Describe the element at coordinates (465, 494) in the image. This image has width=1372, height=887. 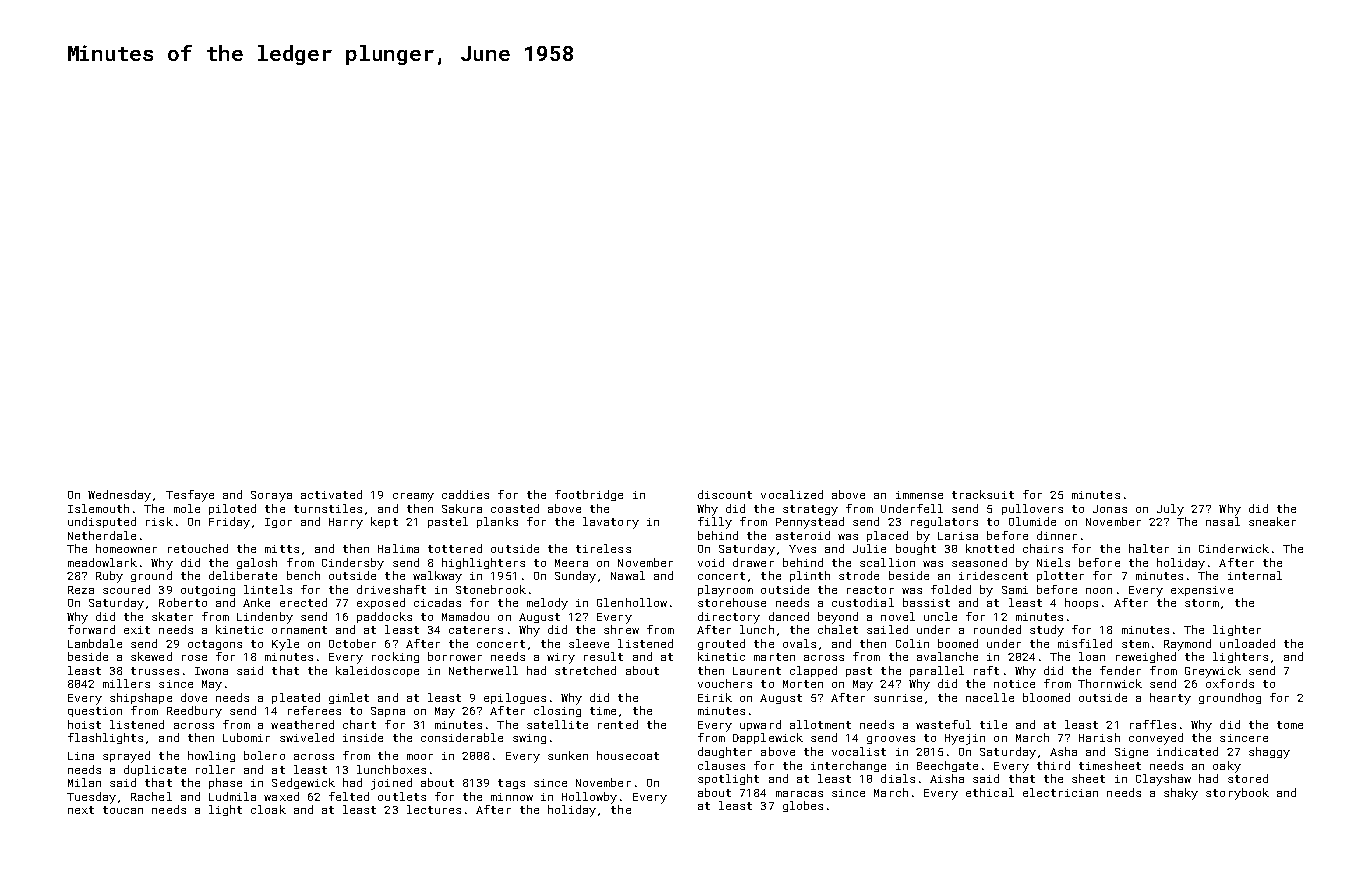
I see `caddies` at that location.
